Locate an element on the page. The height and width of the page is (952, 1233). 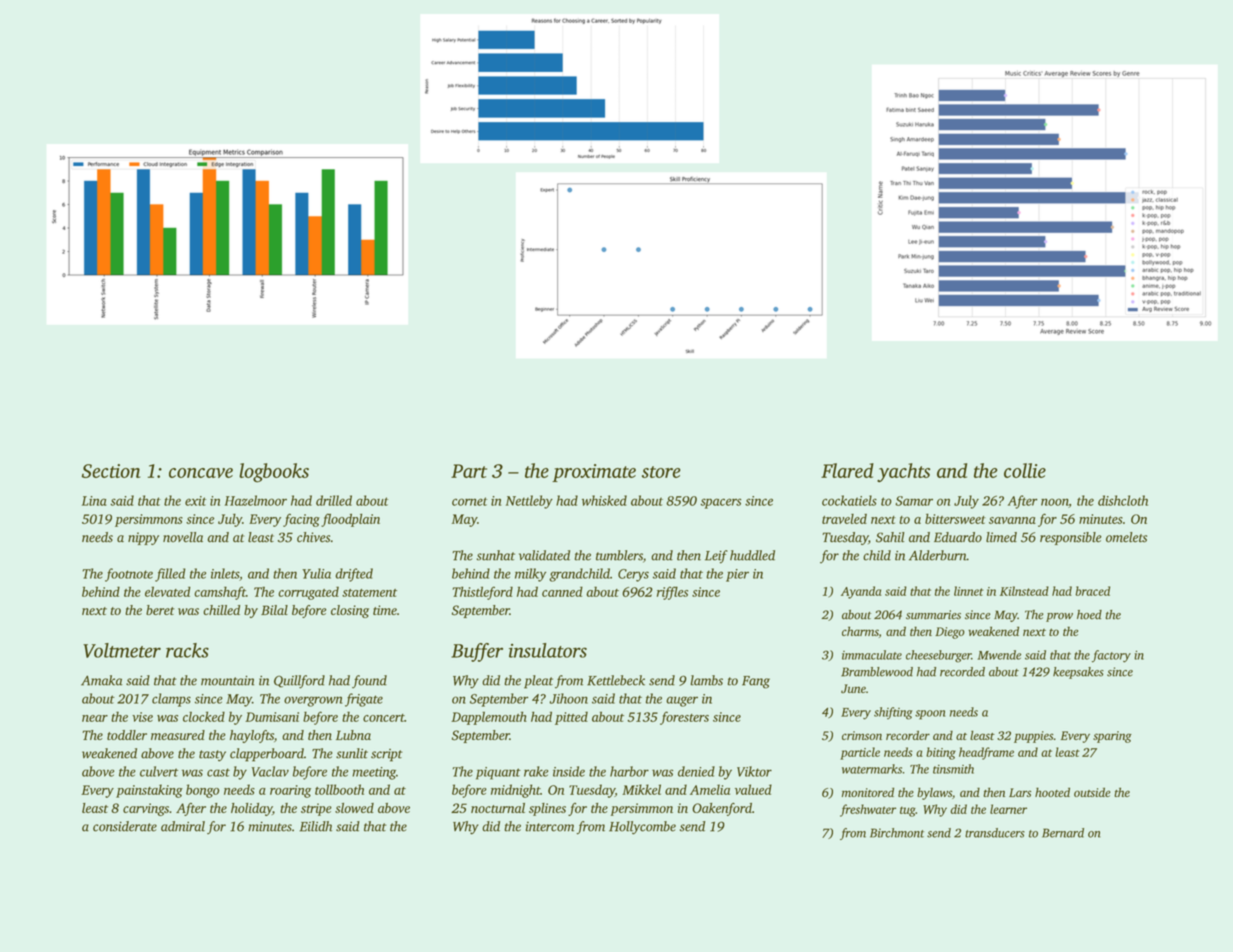
watermarks is located at coordinates (872, 769).
